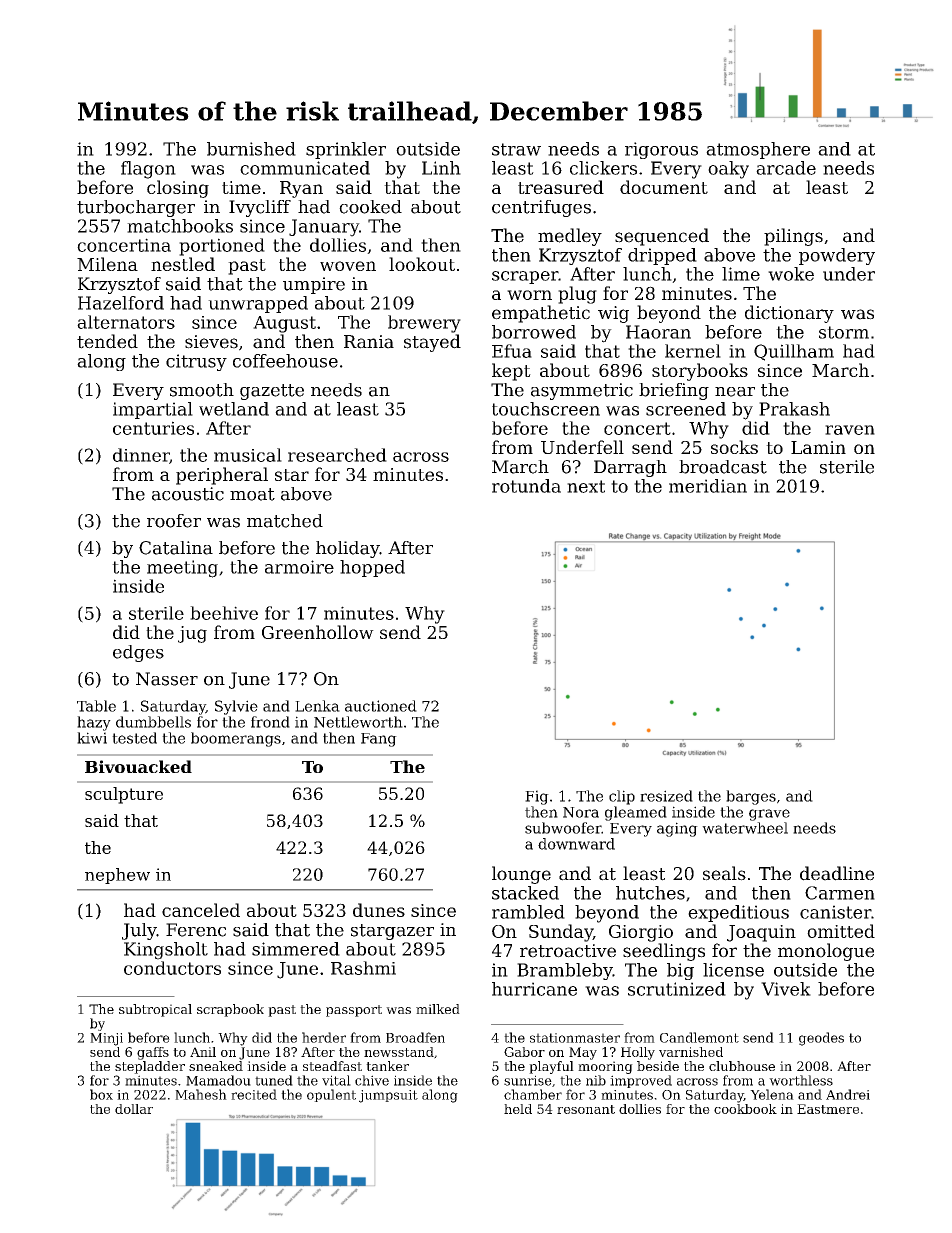 The height and width of the screenshot is (1233, 952). I want to click on Haoran, so click(658, 332).
